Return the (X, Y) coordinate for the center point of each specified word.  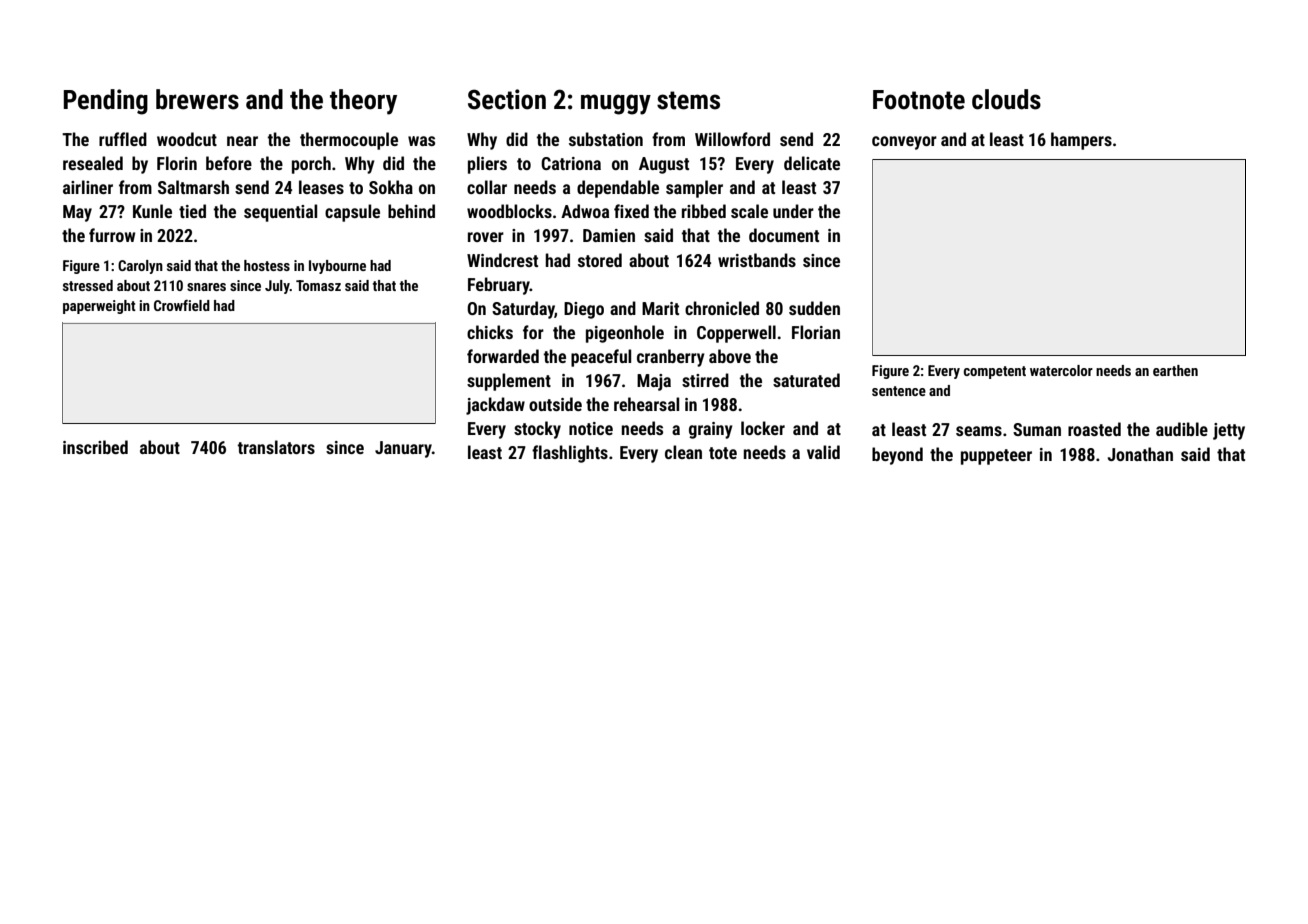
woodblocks (509, 211)
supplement (509, 382)
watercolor (1061, 370)
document (784, 235)
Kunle (152, 211)
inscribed (95, 447)
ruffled (123, 139)
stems (688, 100)
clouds (1006, 99)
